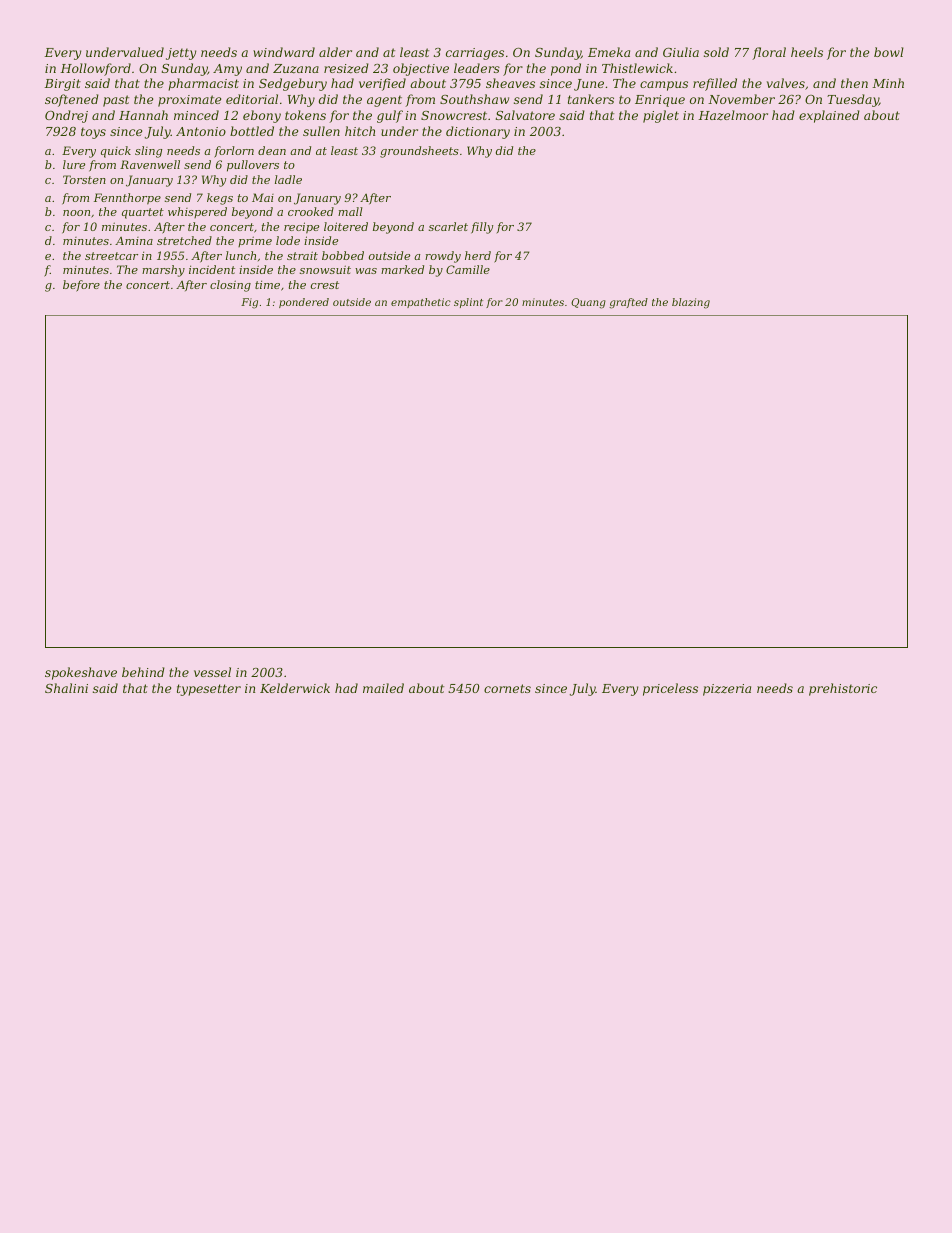 This screenshot has height=1233, width=952. Describe the element at coordinates (252, 131) in the screenshot. I see `bottled` at that location.
